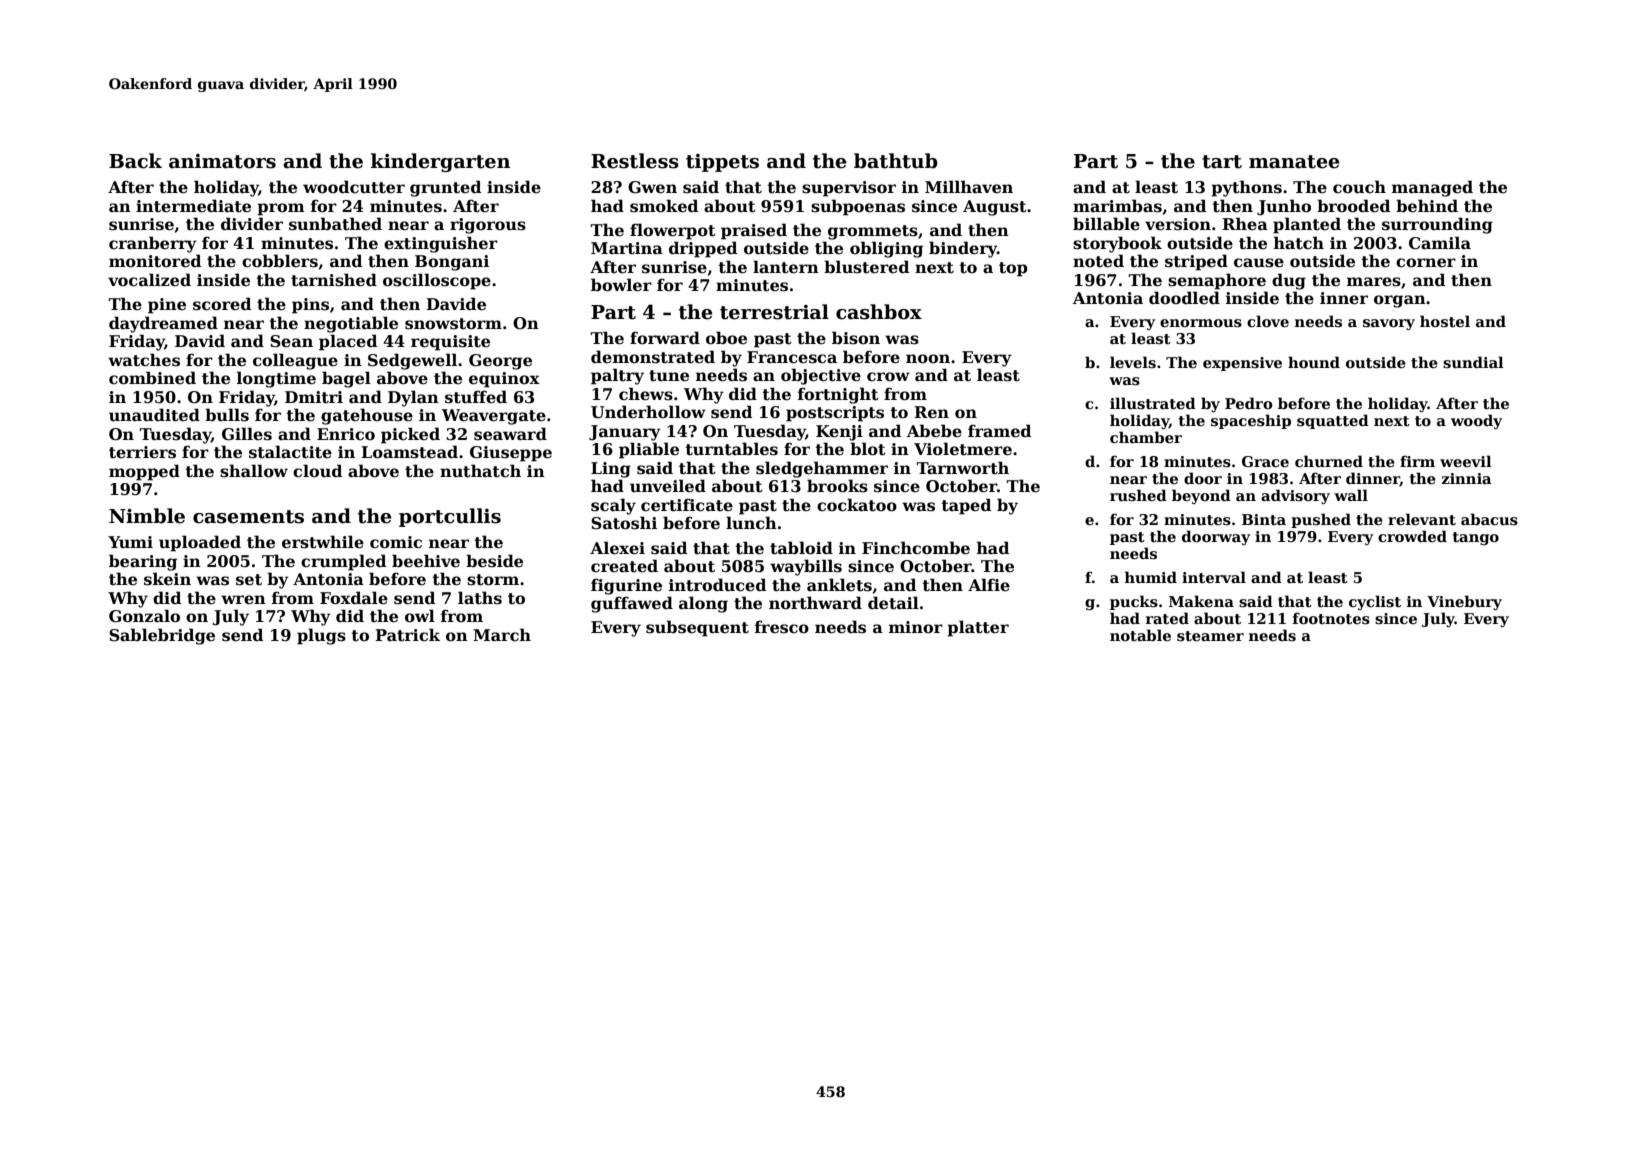 The width and height of the image is (1632, 1154). Describe the element at coordinates (1476, 421) in the image. I see `woody` at that location.
